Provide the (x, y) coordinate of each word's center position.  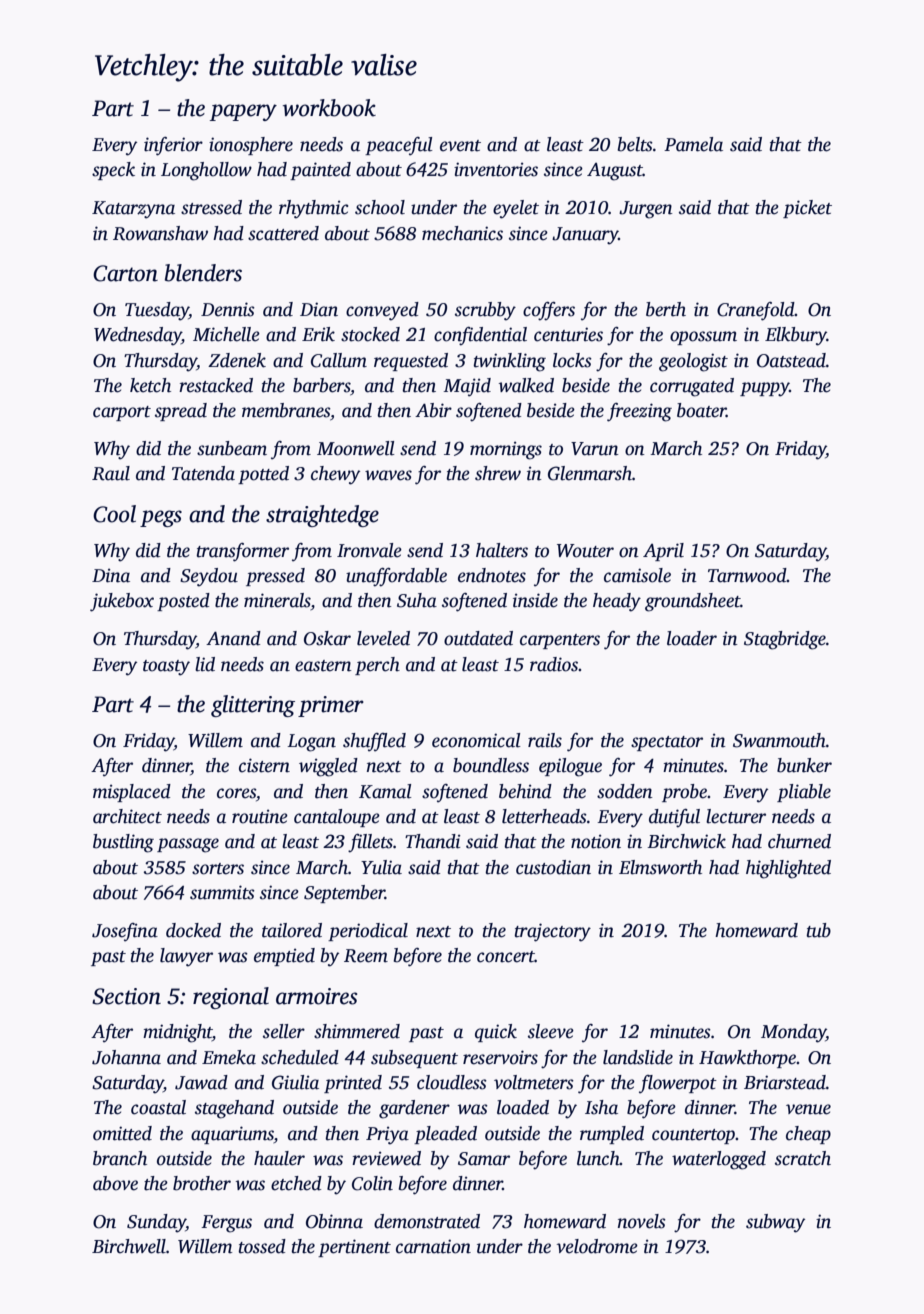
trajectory (552, 932)
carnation (433, 1246)
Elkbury (796, 336)
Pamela (693, 144)
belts (635, 144)
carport (122, 413)
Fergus (226, 1224)
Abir (433, 410)
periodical (368, 932)
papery (243, 112)
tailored (292, 930)
